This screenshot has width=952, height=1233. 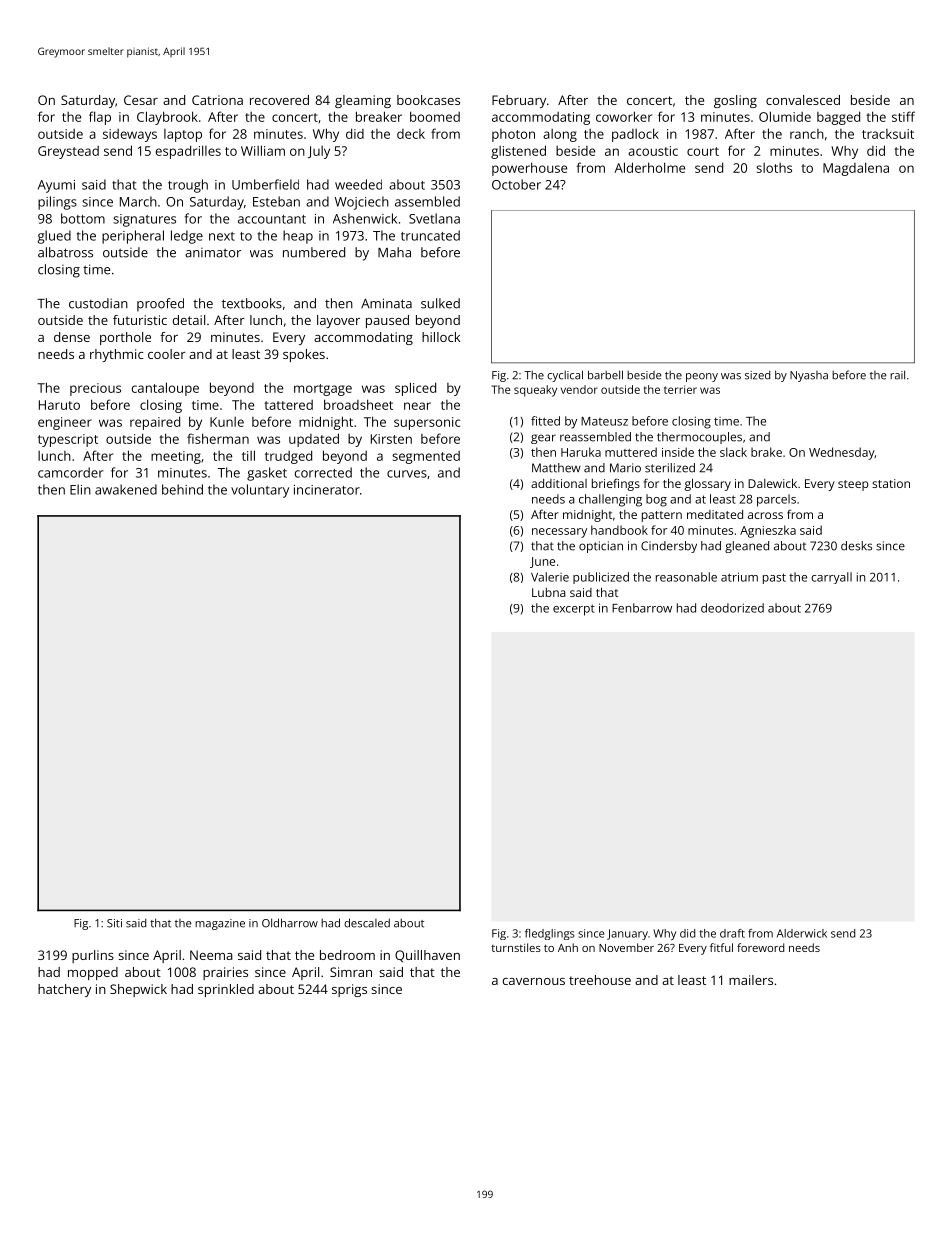 I want to click on glistened, so click(x=518, y=152).
